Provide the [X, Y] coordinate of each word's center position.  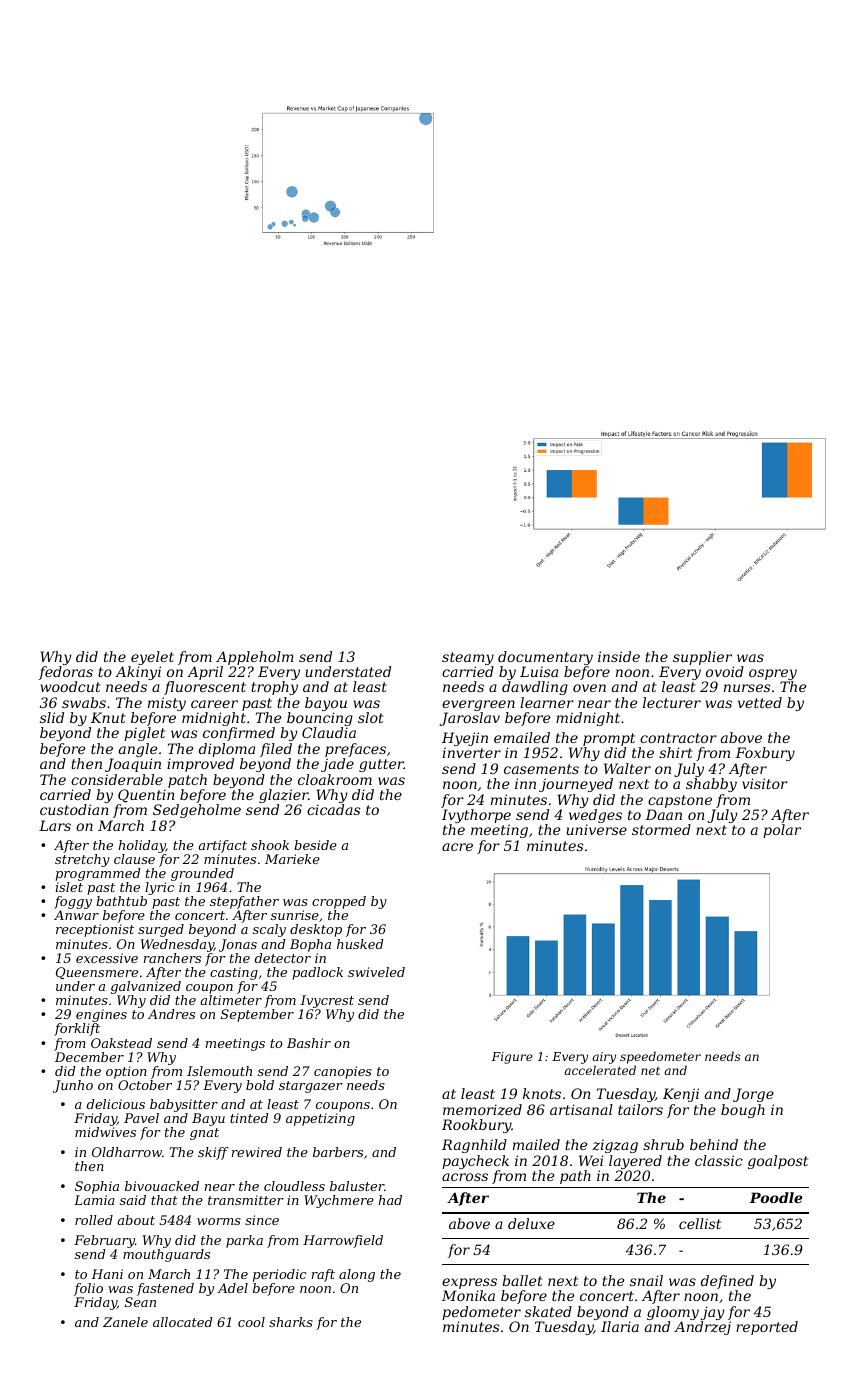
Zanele [125, 1322]
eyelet [152, 658]
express [469, 1283]
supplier [702, 658]
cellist [700, 1223]
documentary [545, 658]
